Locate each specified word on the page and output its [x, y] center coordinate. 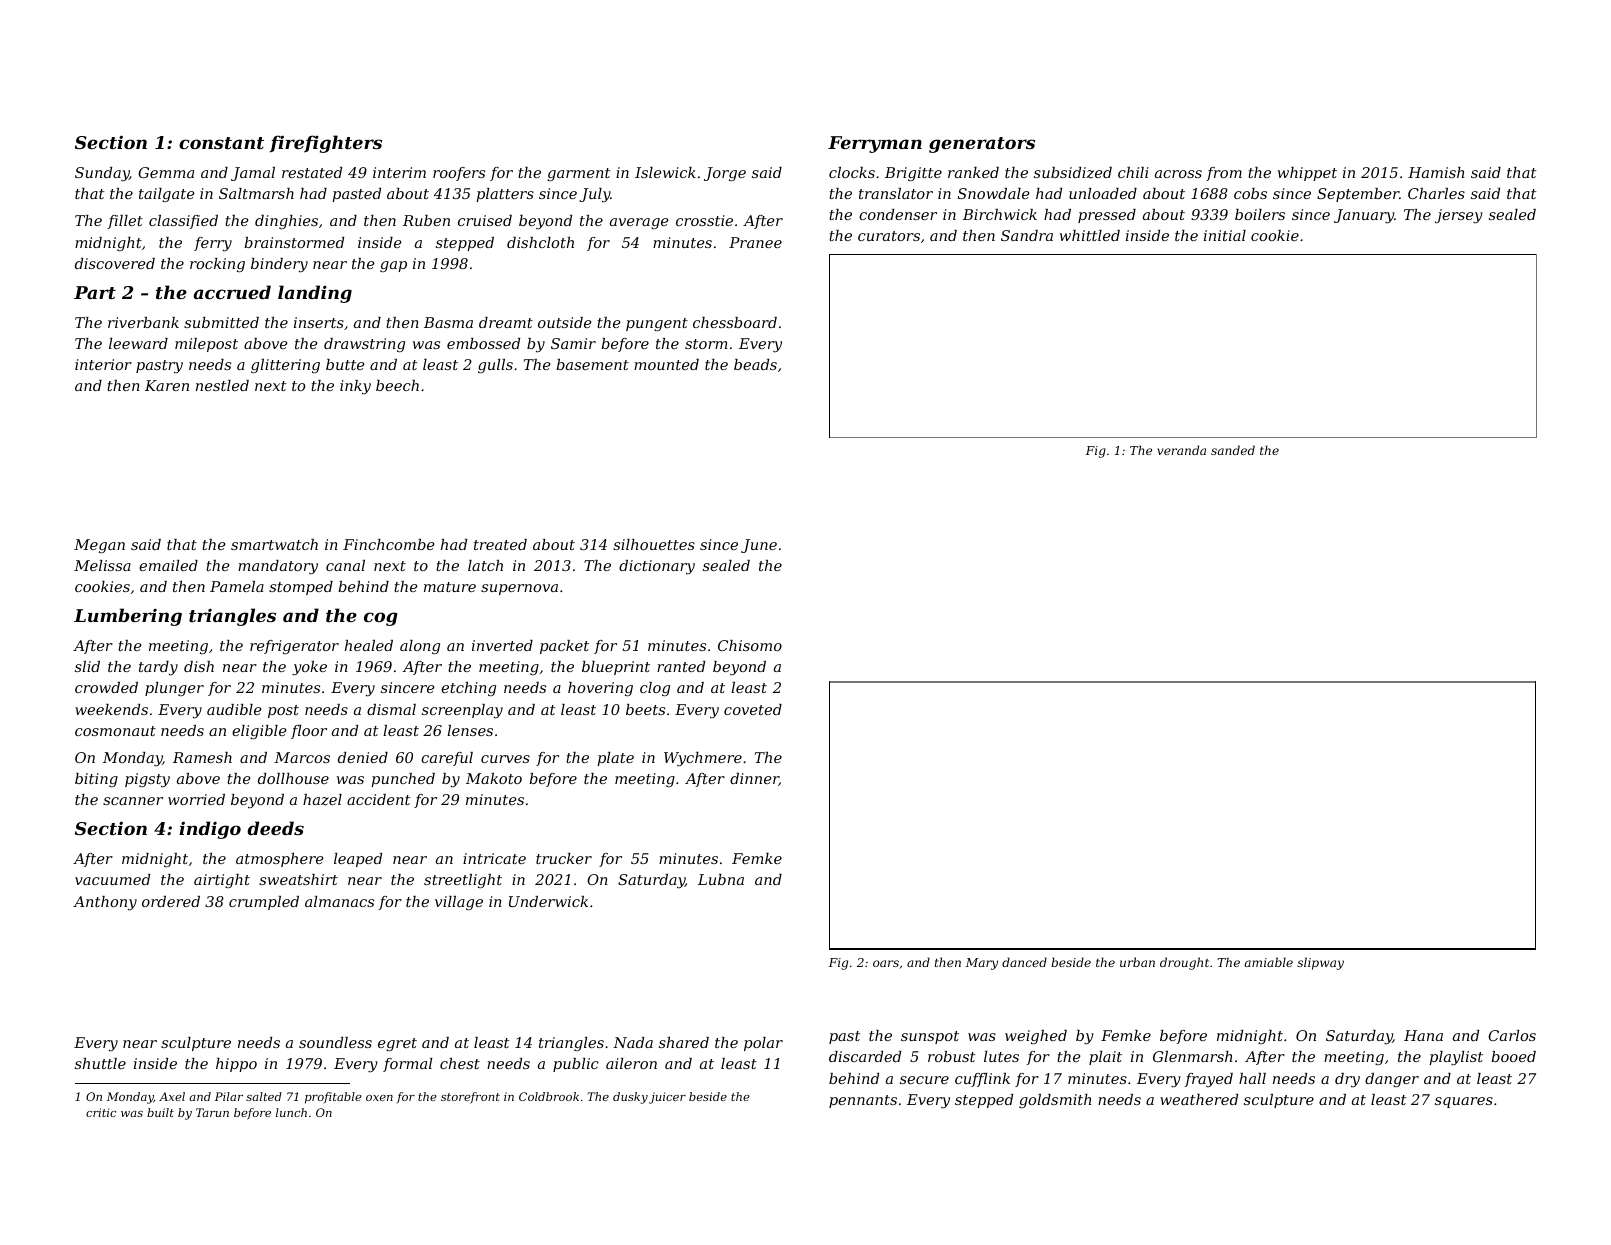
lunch [291, 1112]
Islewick [665, 172]
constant [221, 143]
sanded [1233, 450]
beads [755, 364]
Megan [99, 546]
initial [1225, 235]
